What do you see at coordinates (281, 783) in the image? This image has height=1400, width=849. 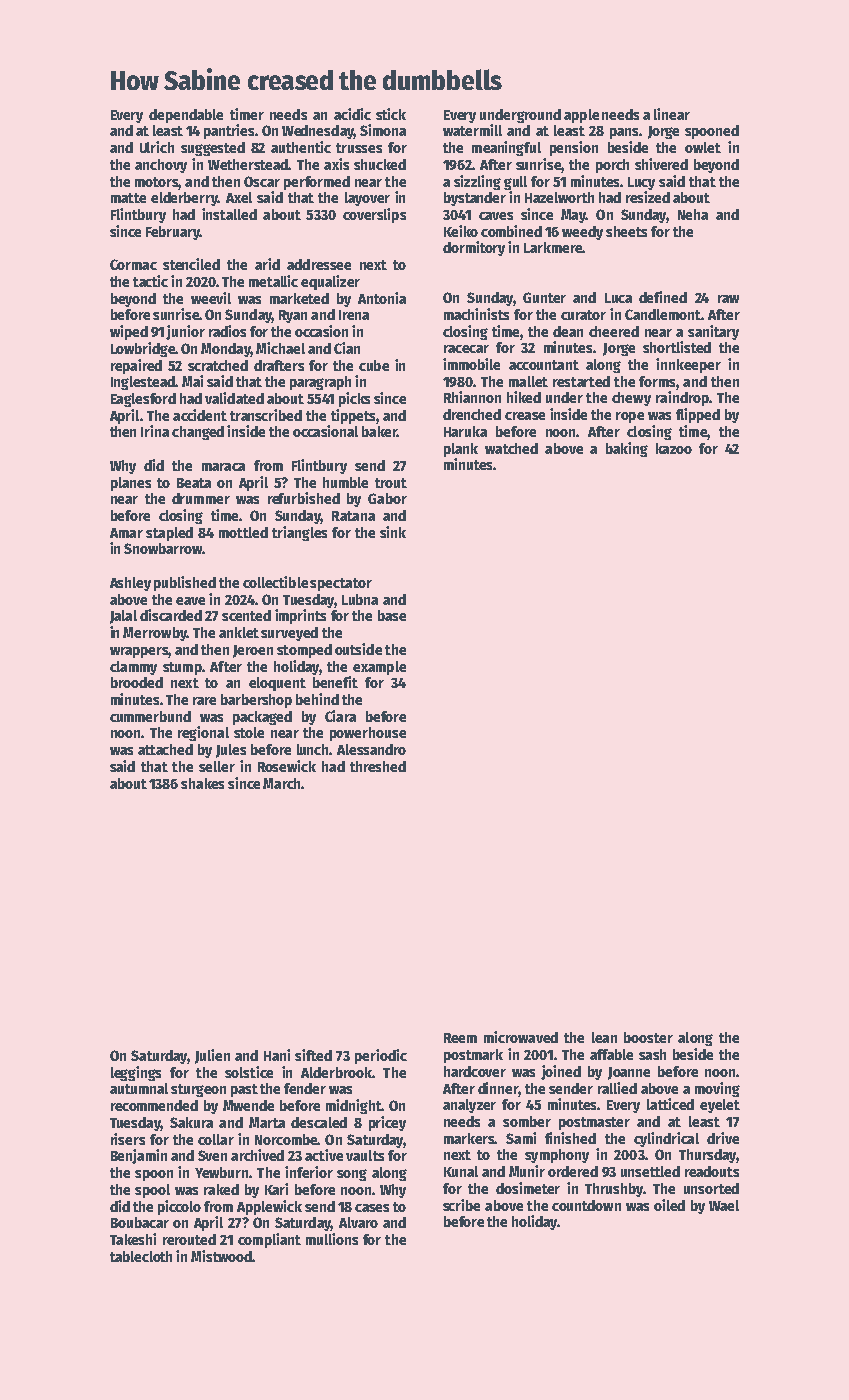 I see `March` at bounding box center [281, 783].
